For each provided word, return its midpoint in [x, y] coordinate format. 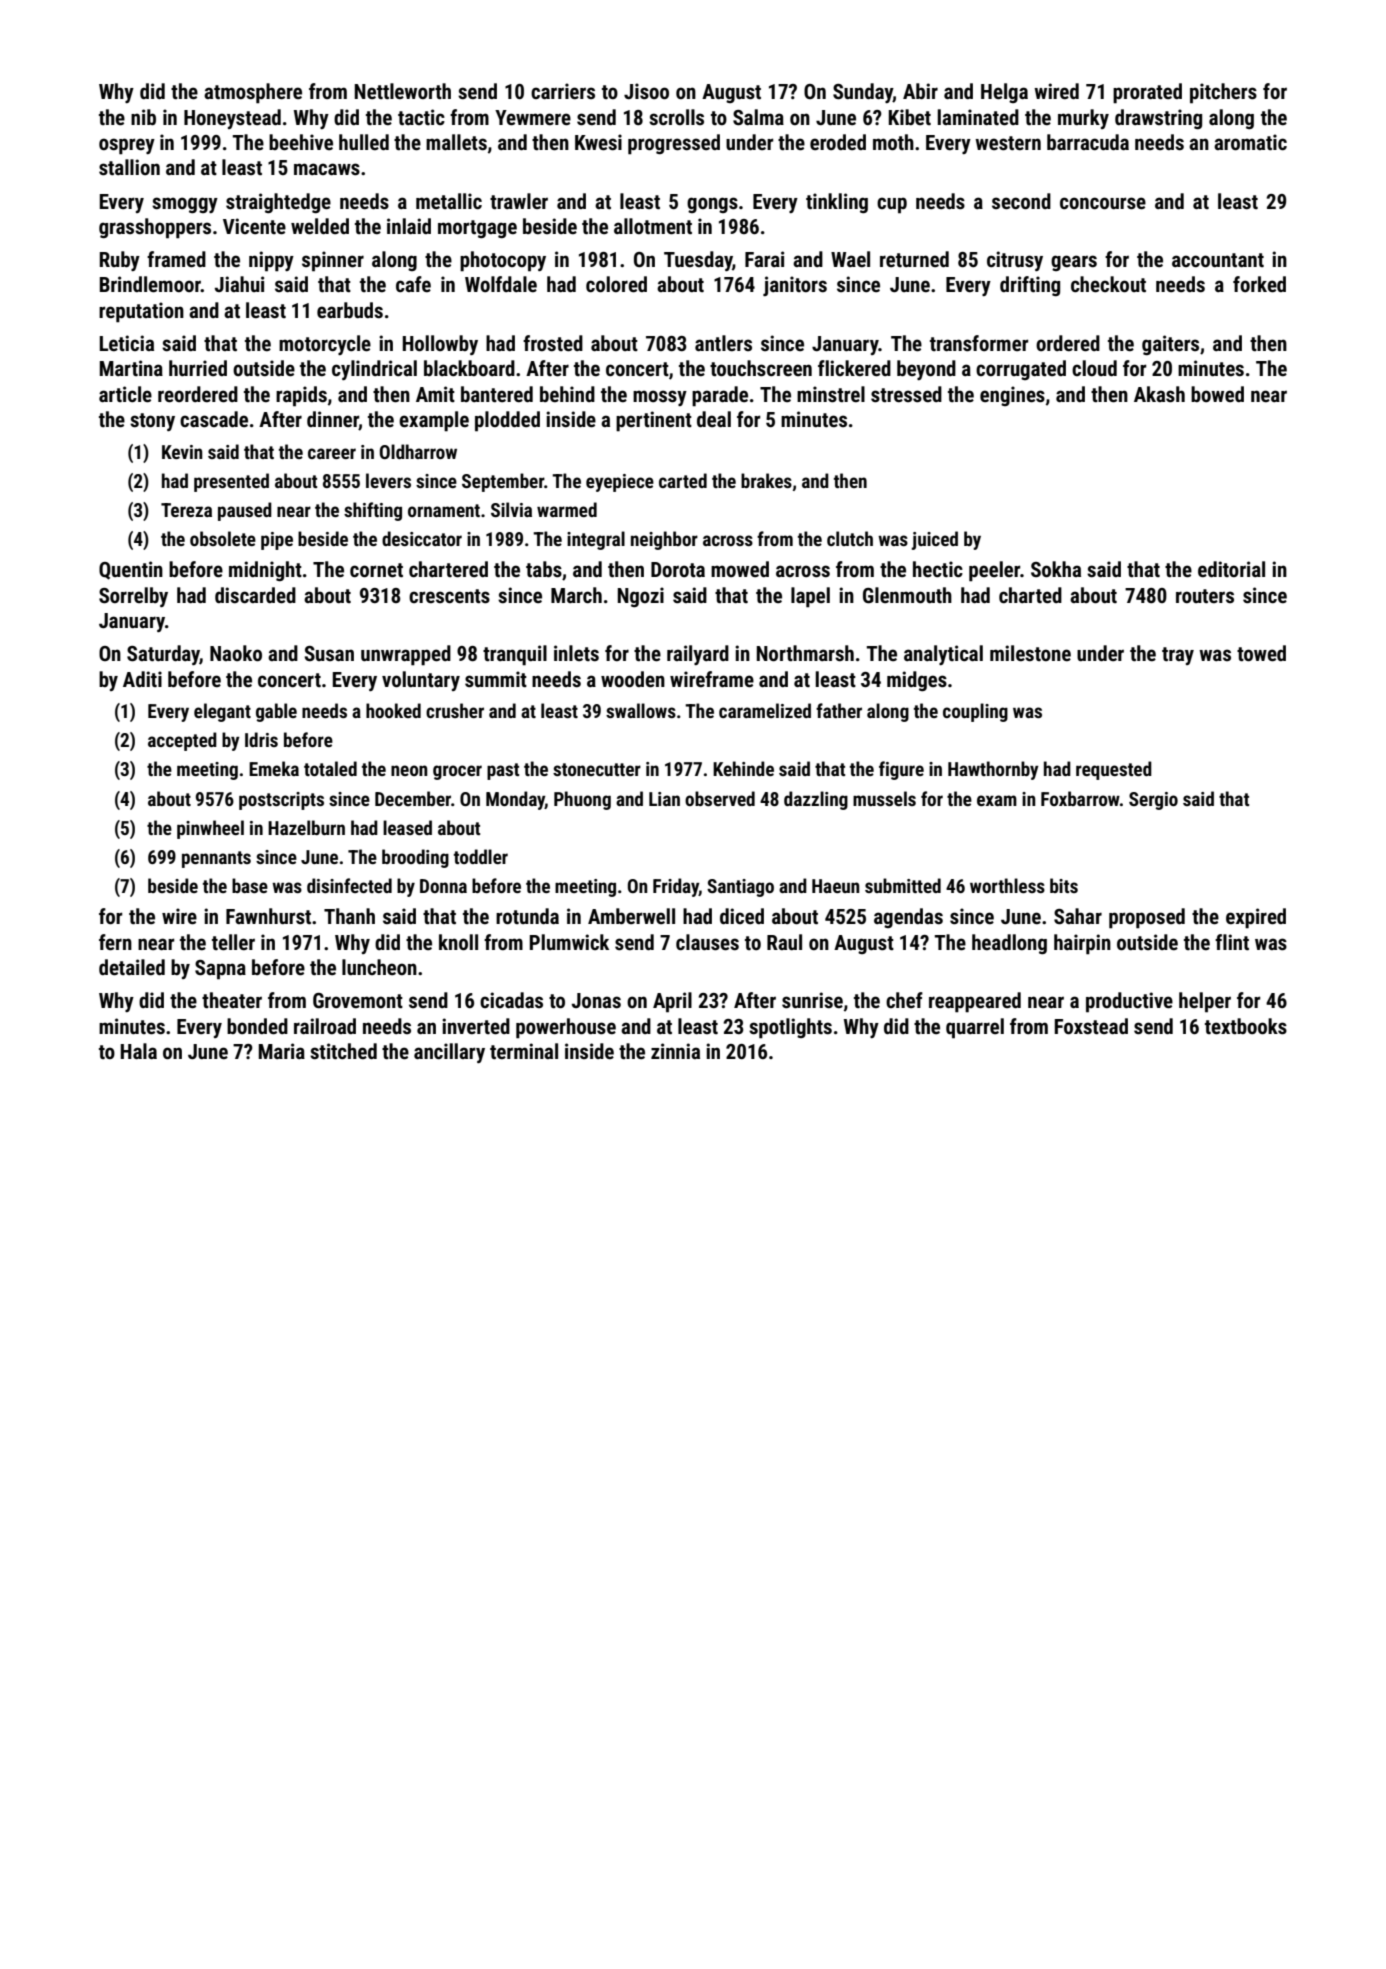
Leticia [127, 343]
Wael [850, 259]
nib [143, 117]
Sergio [1153, 801]
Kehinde [743, 768]
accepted [182, 741]
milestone [1030, 653]
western [1008, 143]
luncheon [379, 967]
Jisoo [646, 91]
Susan [329, 653]
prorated [1147, 93]
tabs [544, 569]
